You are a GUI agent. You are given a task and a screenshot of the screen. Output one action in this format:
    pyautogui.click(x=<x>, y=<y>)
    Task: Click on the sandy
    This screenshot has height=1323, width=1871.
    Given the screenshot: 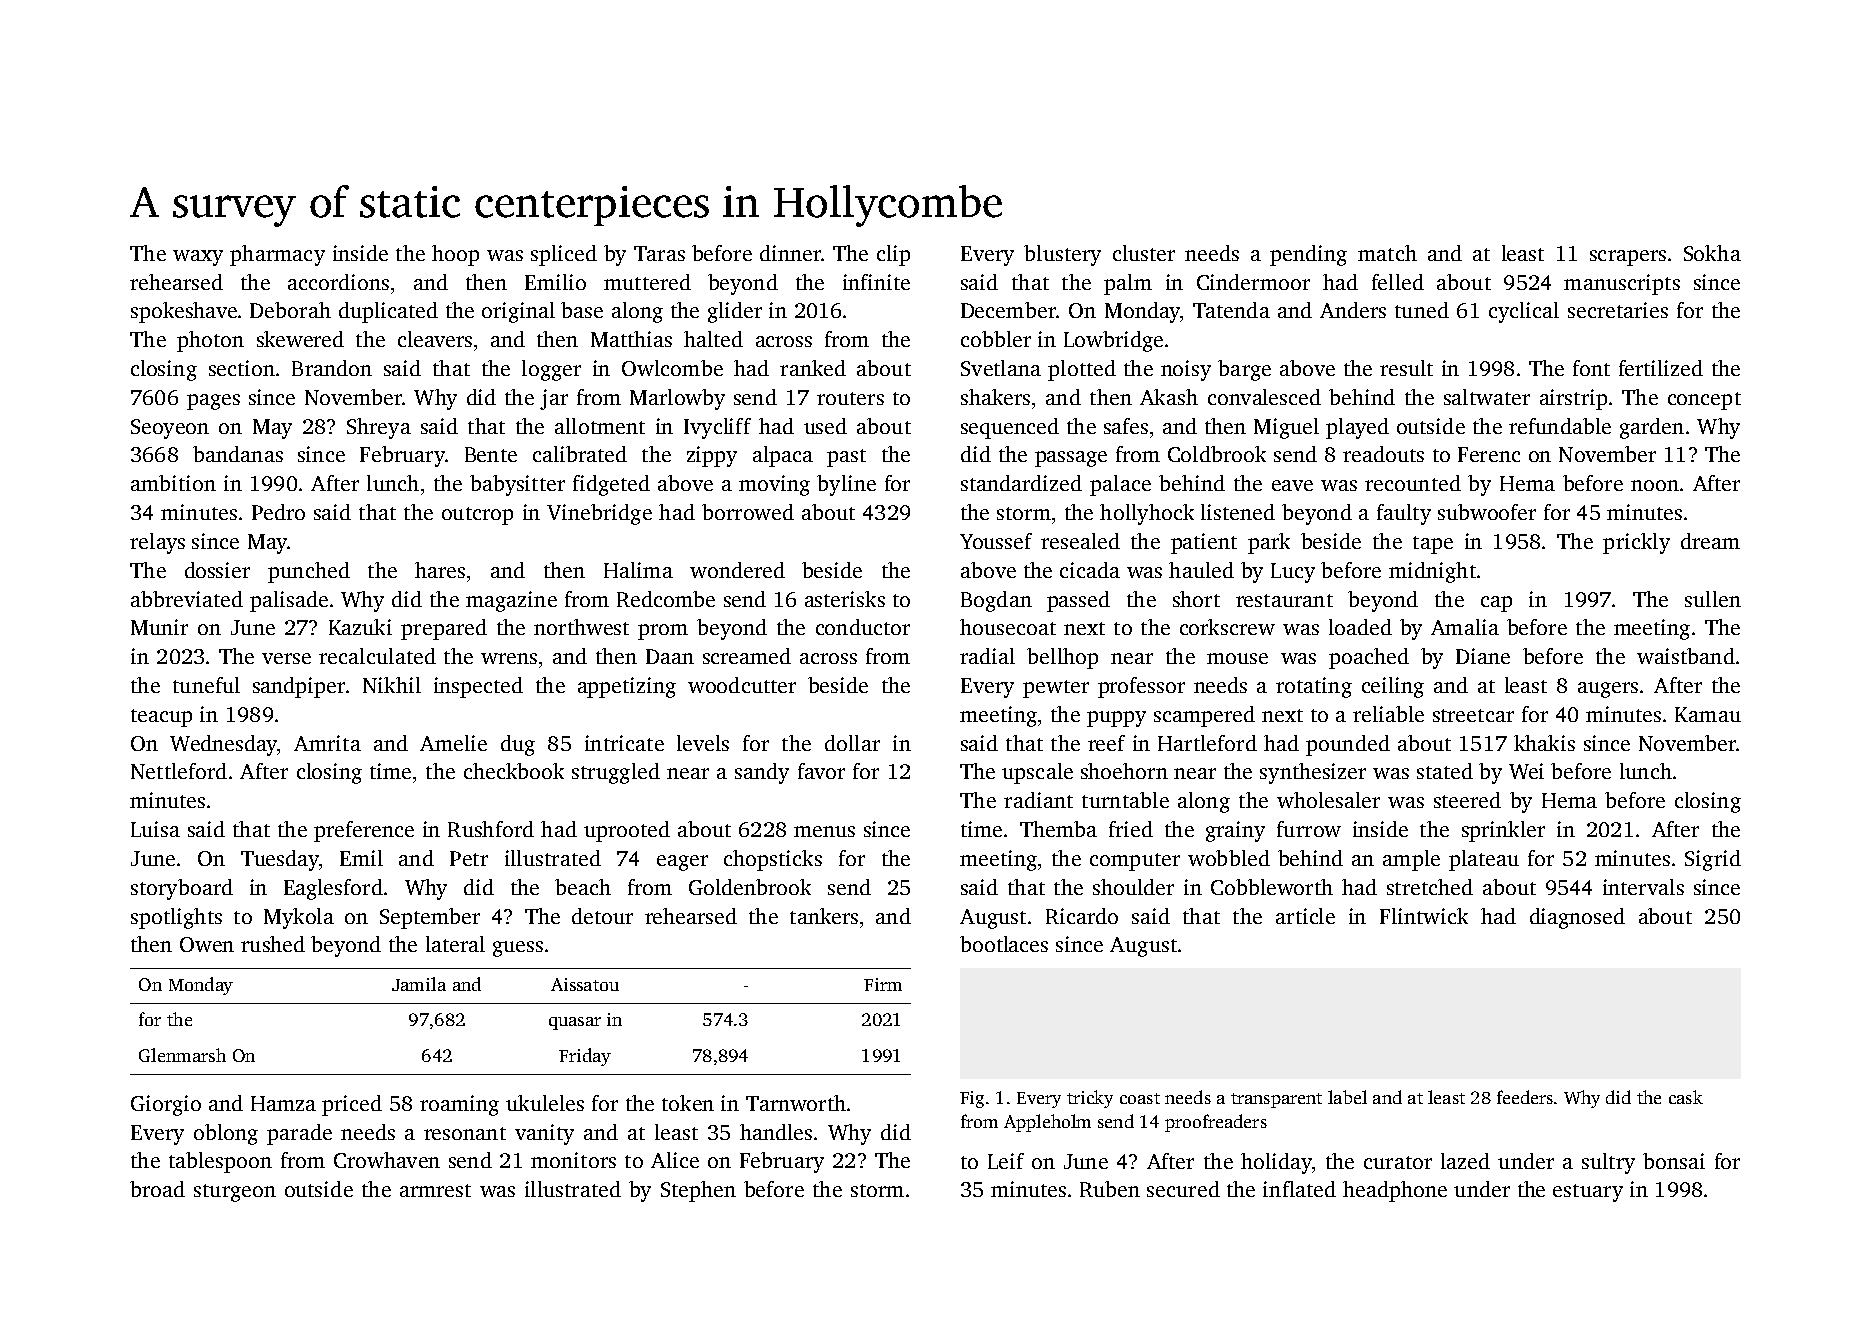 What is the action you would take?
    pyautogui.click(x=762, y=773)
